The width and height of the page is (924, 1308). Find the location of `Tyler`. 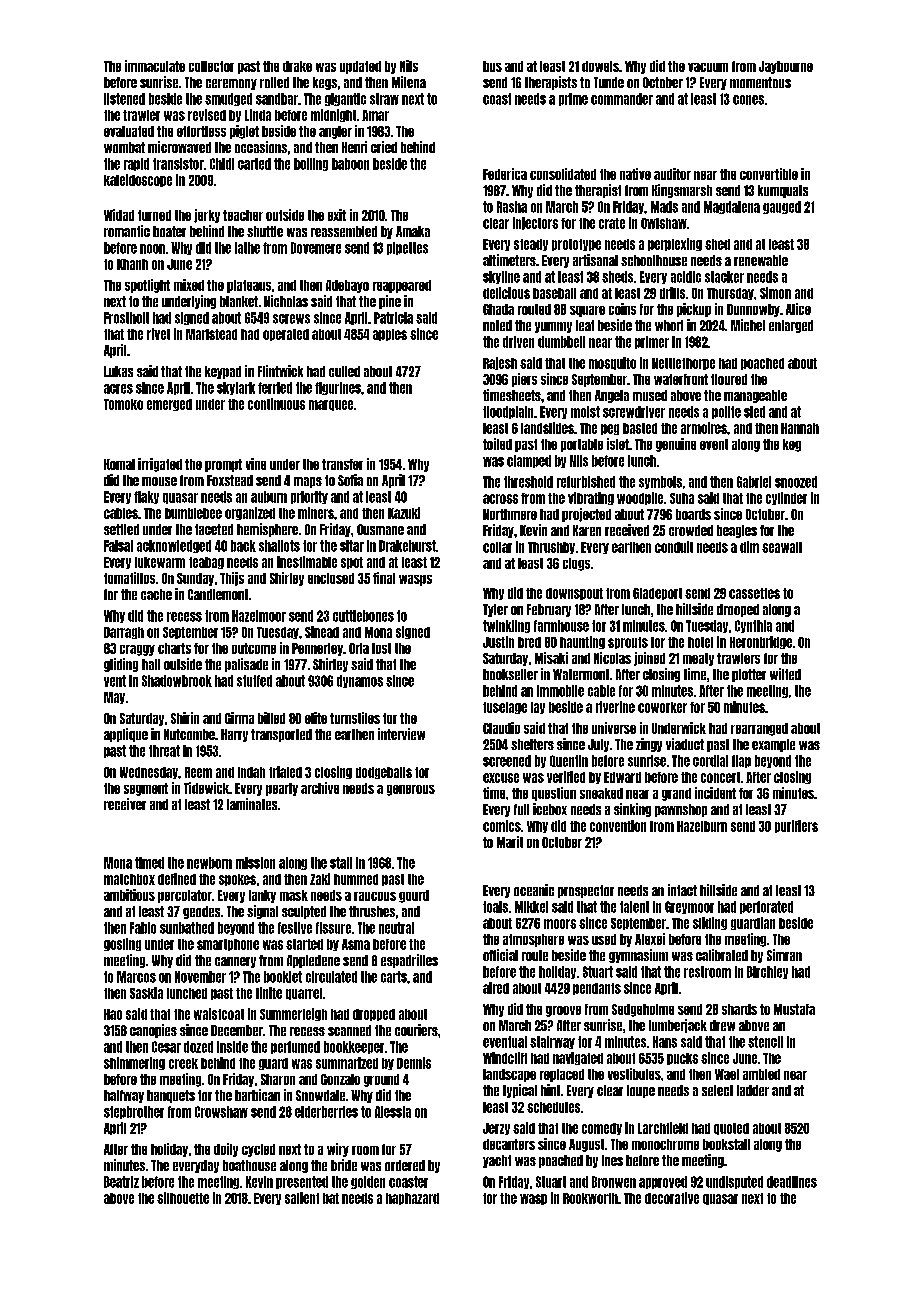

Tyler is located at coordinates (495, 610).
